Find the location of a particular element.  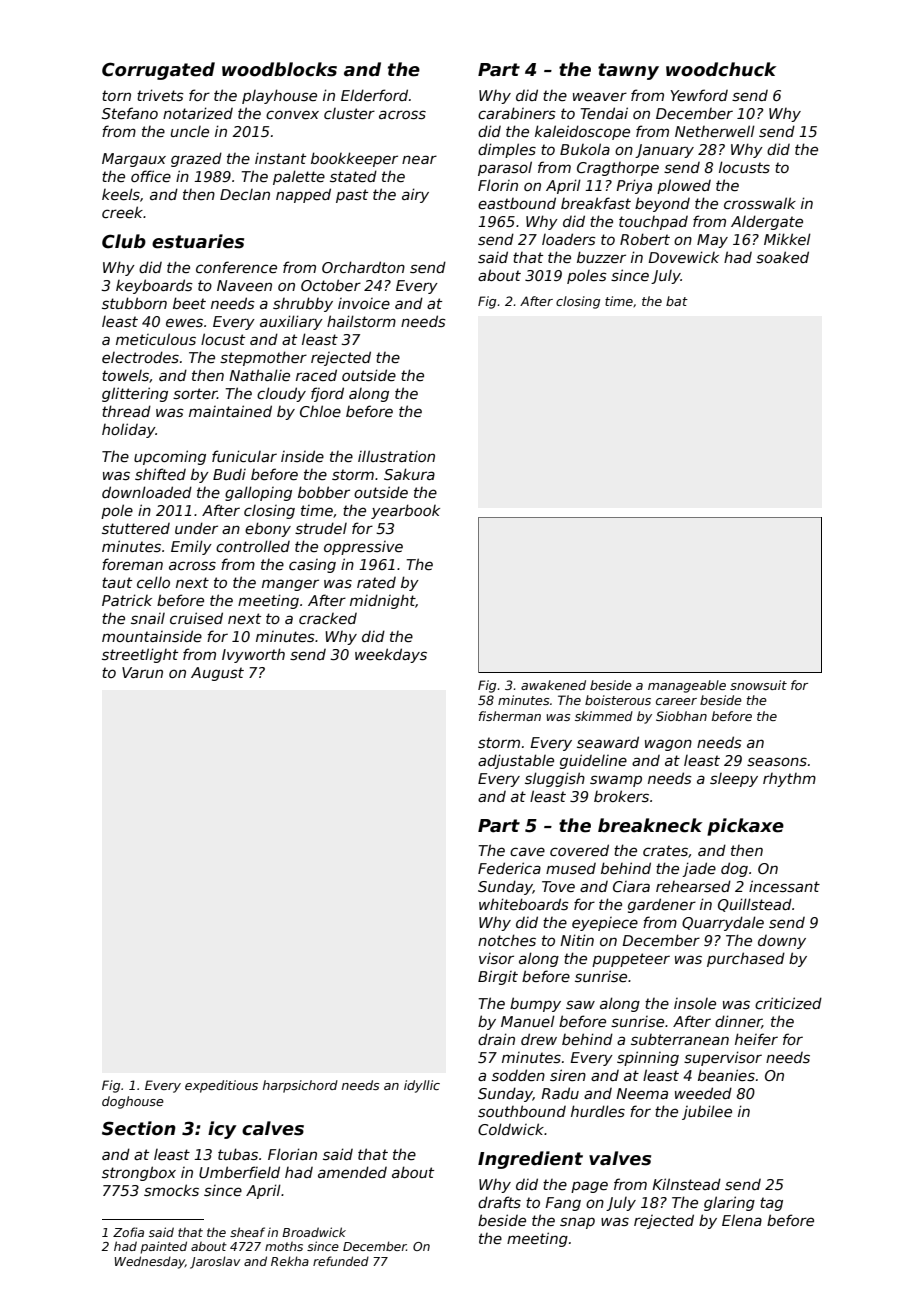

manger is located at coordinates (290, 585).
